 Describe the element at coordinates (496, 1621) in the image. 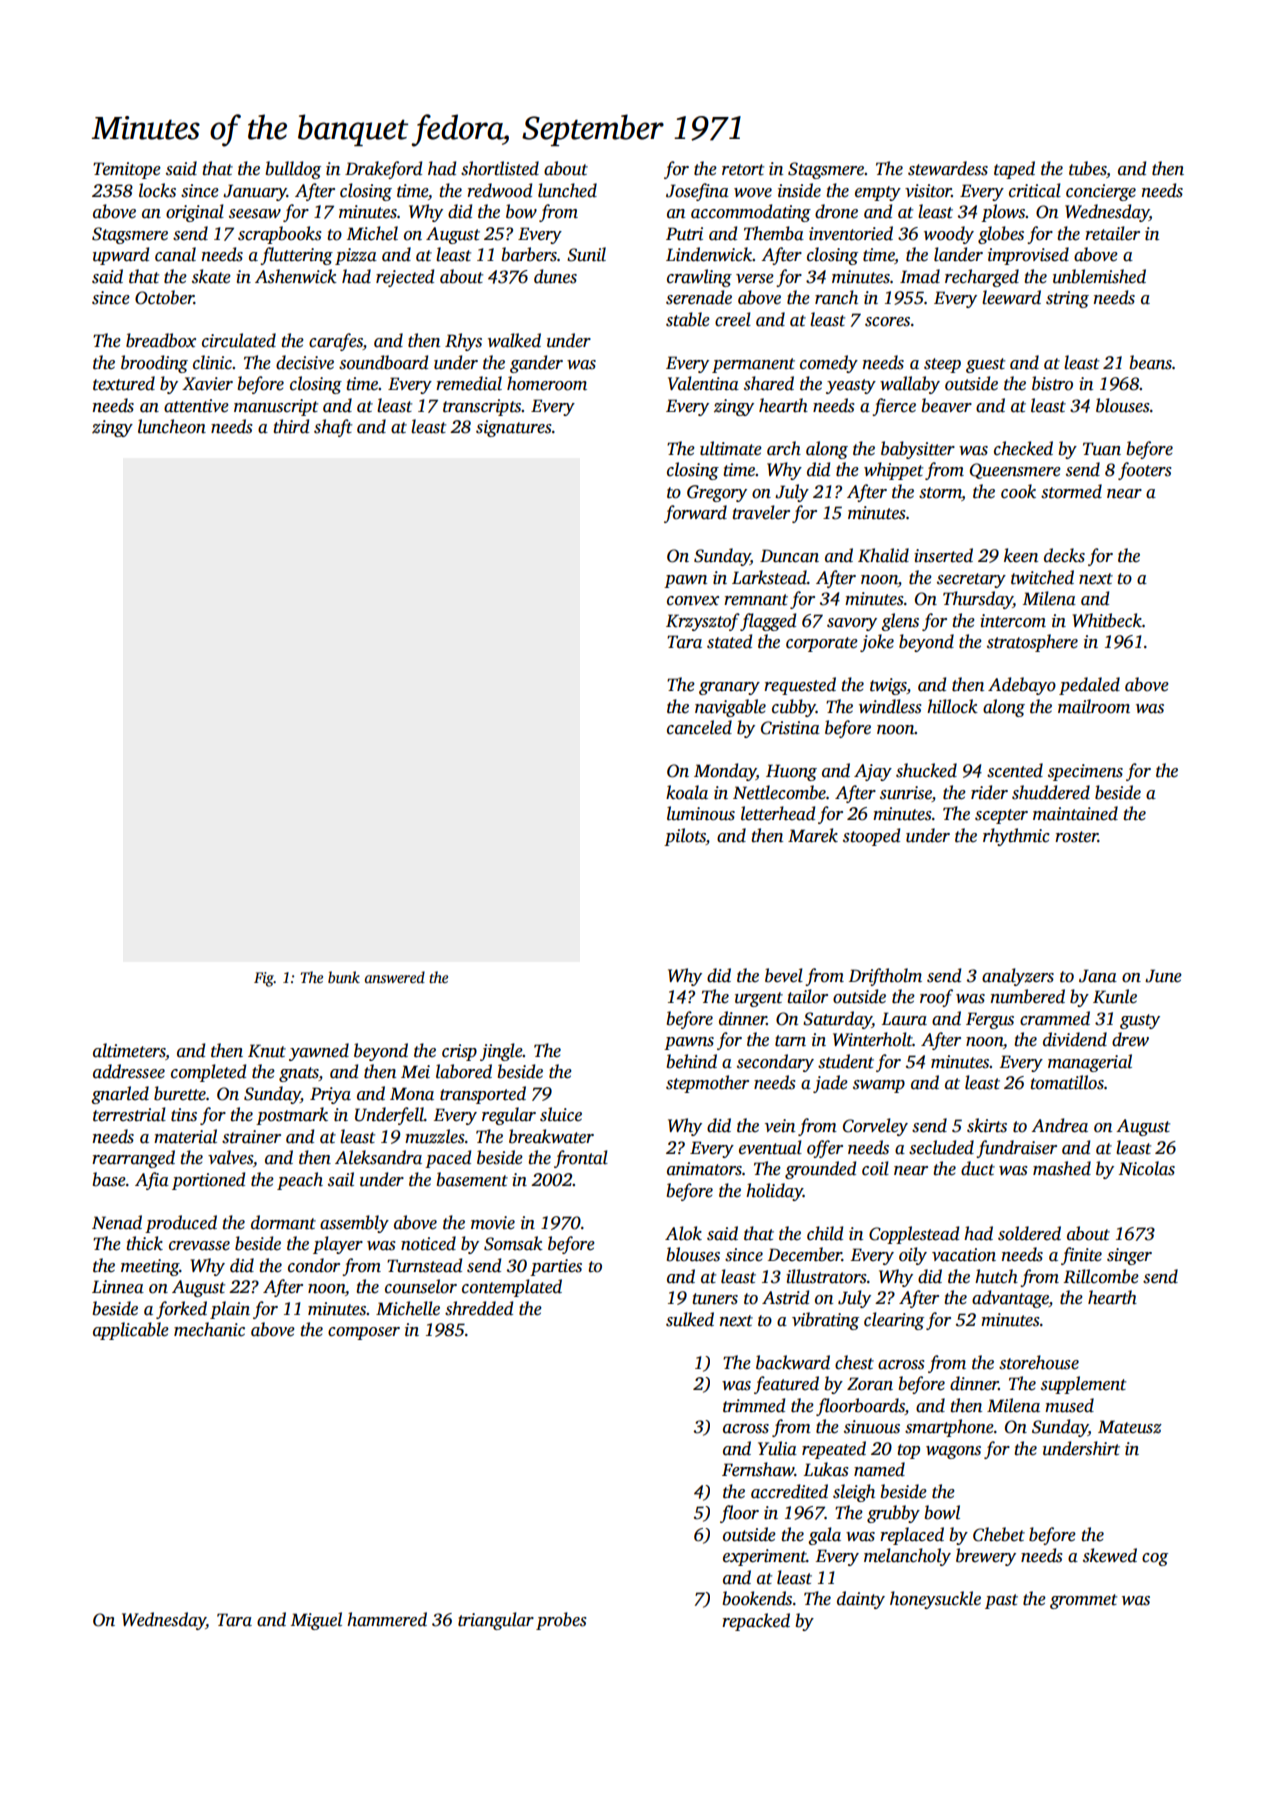

I see `triangular` at that location.
